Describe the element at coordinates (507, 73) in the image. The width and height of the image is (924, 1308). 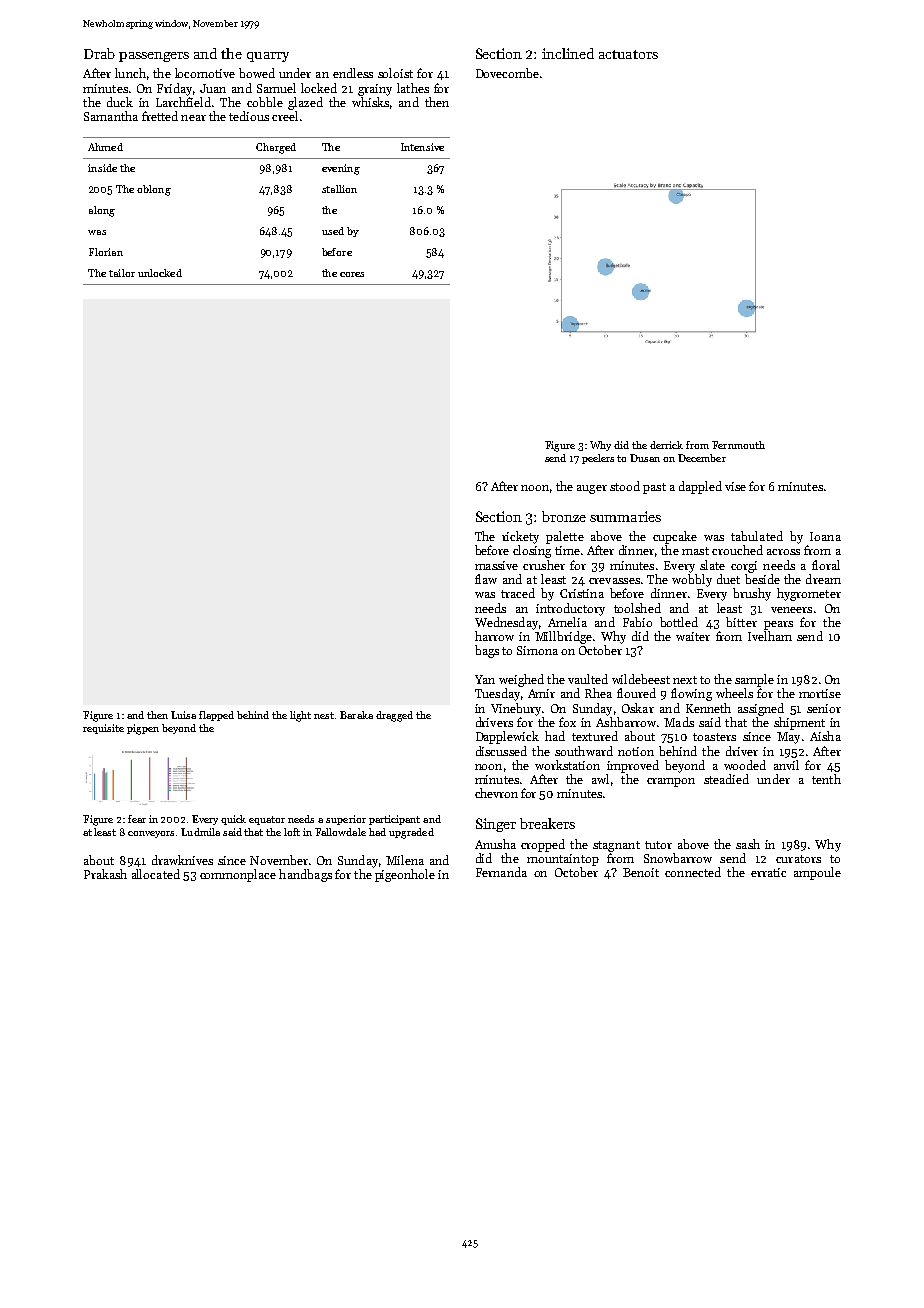
I see `Dovecombe` at that location.
